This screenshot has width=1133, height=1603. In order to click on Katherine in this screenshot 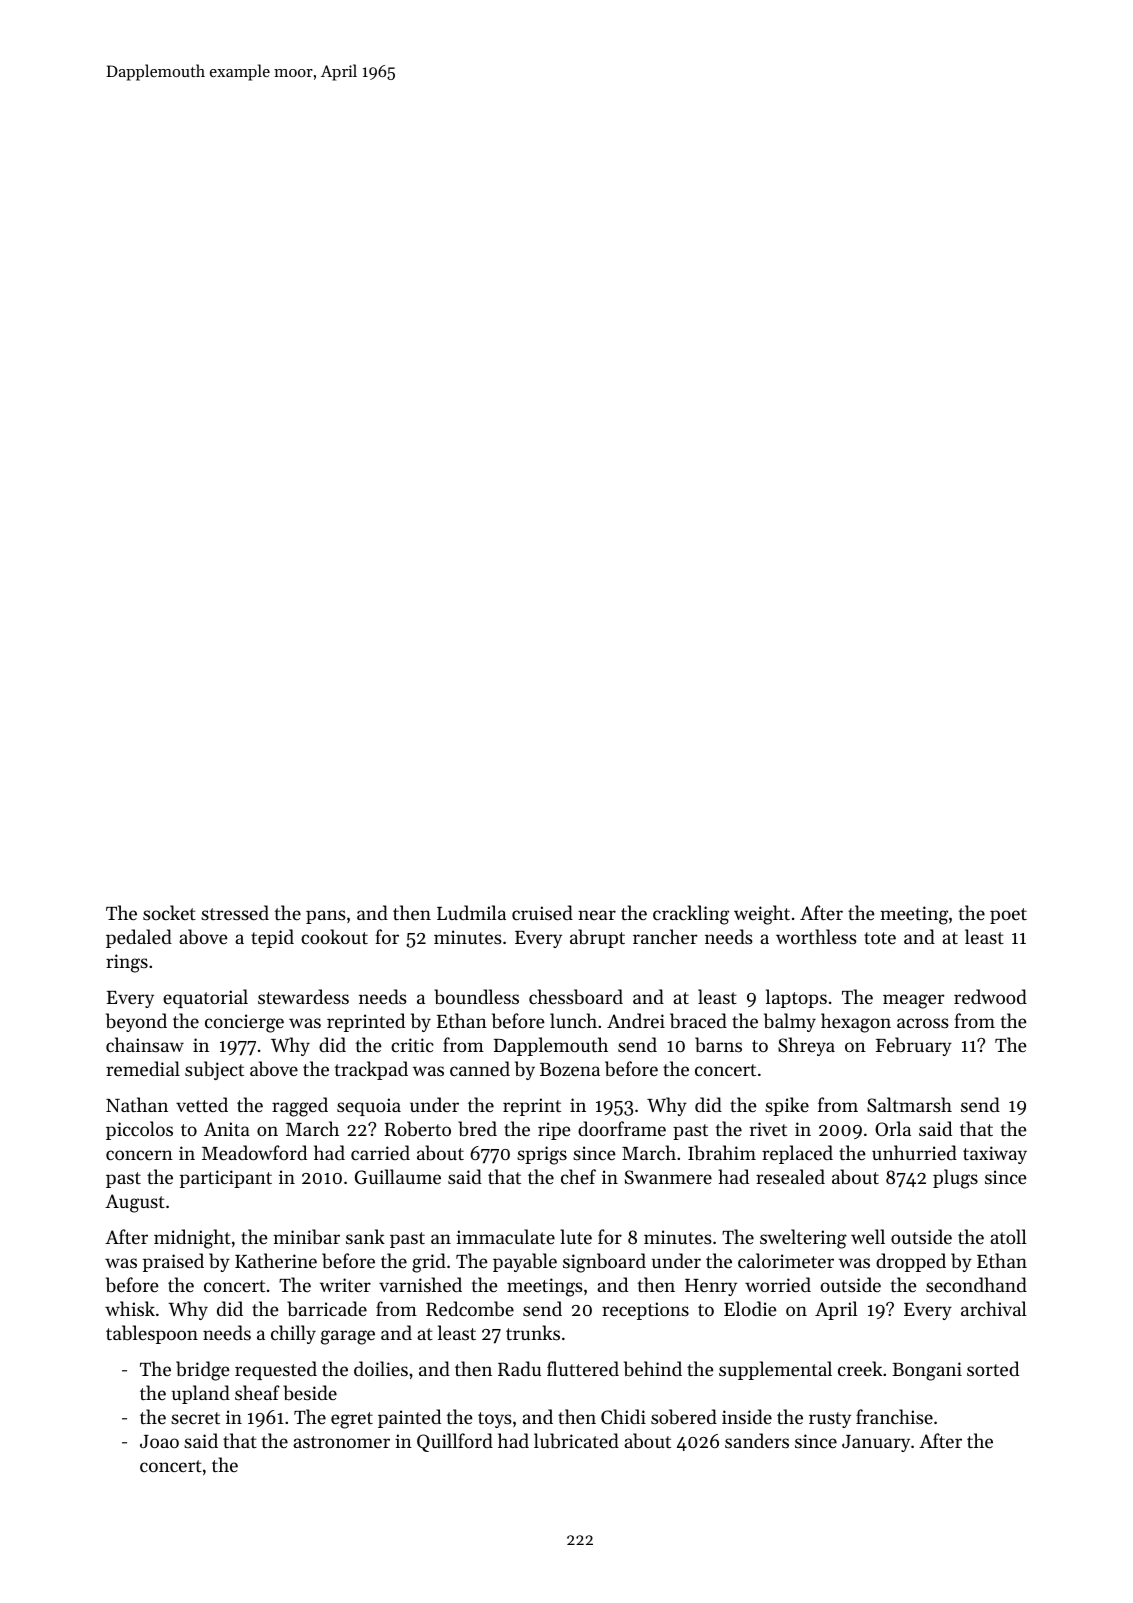, I will do `click(276, 1260)`.
